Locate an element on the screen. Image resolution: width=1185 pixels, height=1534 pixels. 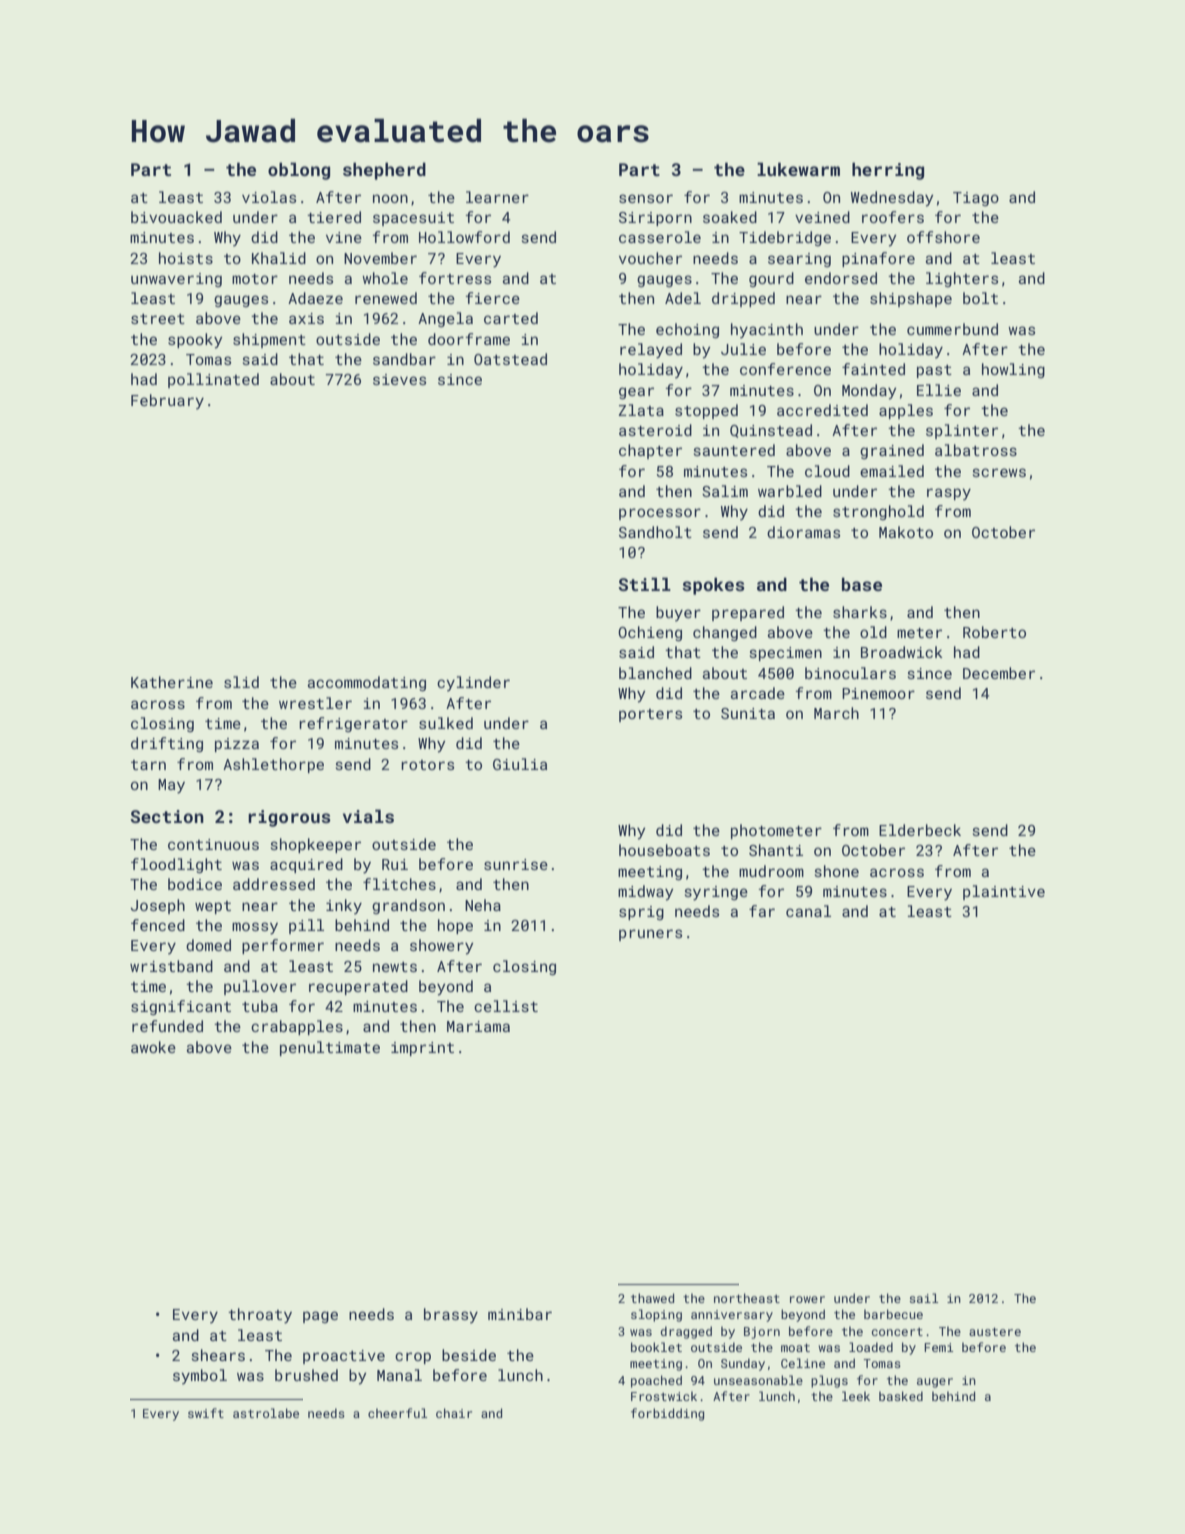
February is located at coordinates (167, 401).
